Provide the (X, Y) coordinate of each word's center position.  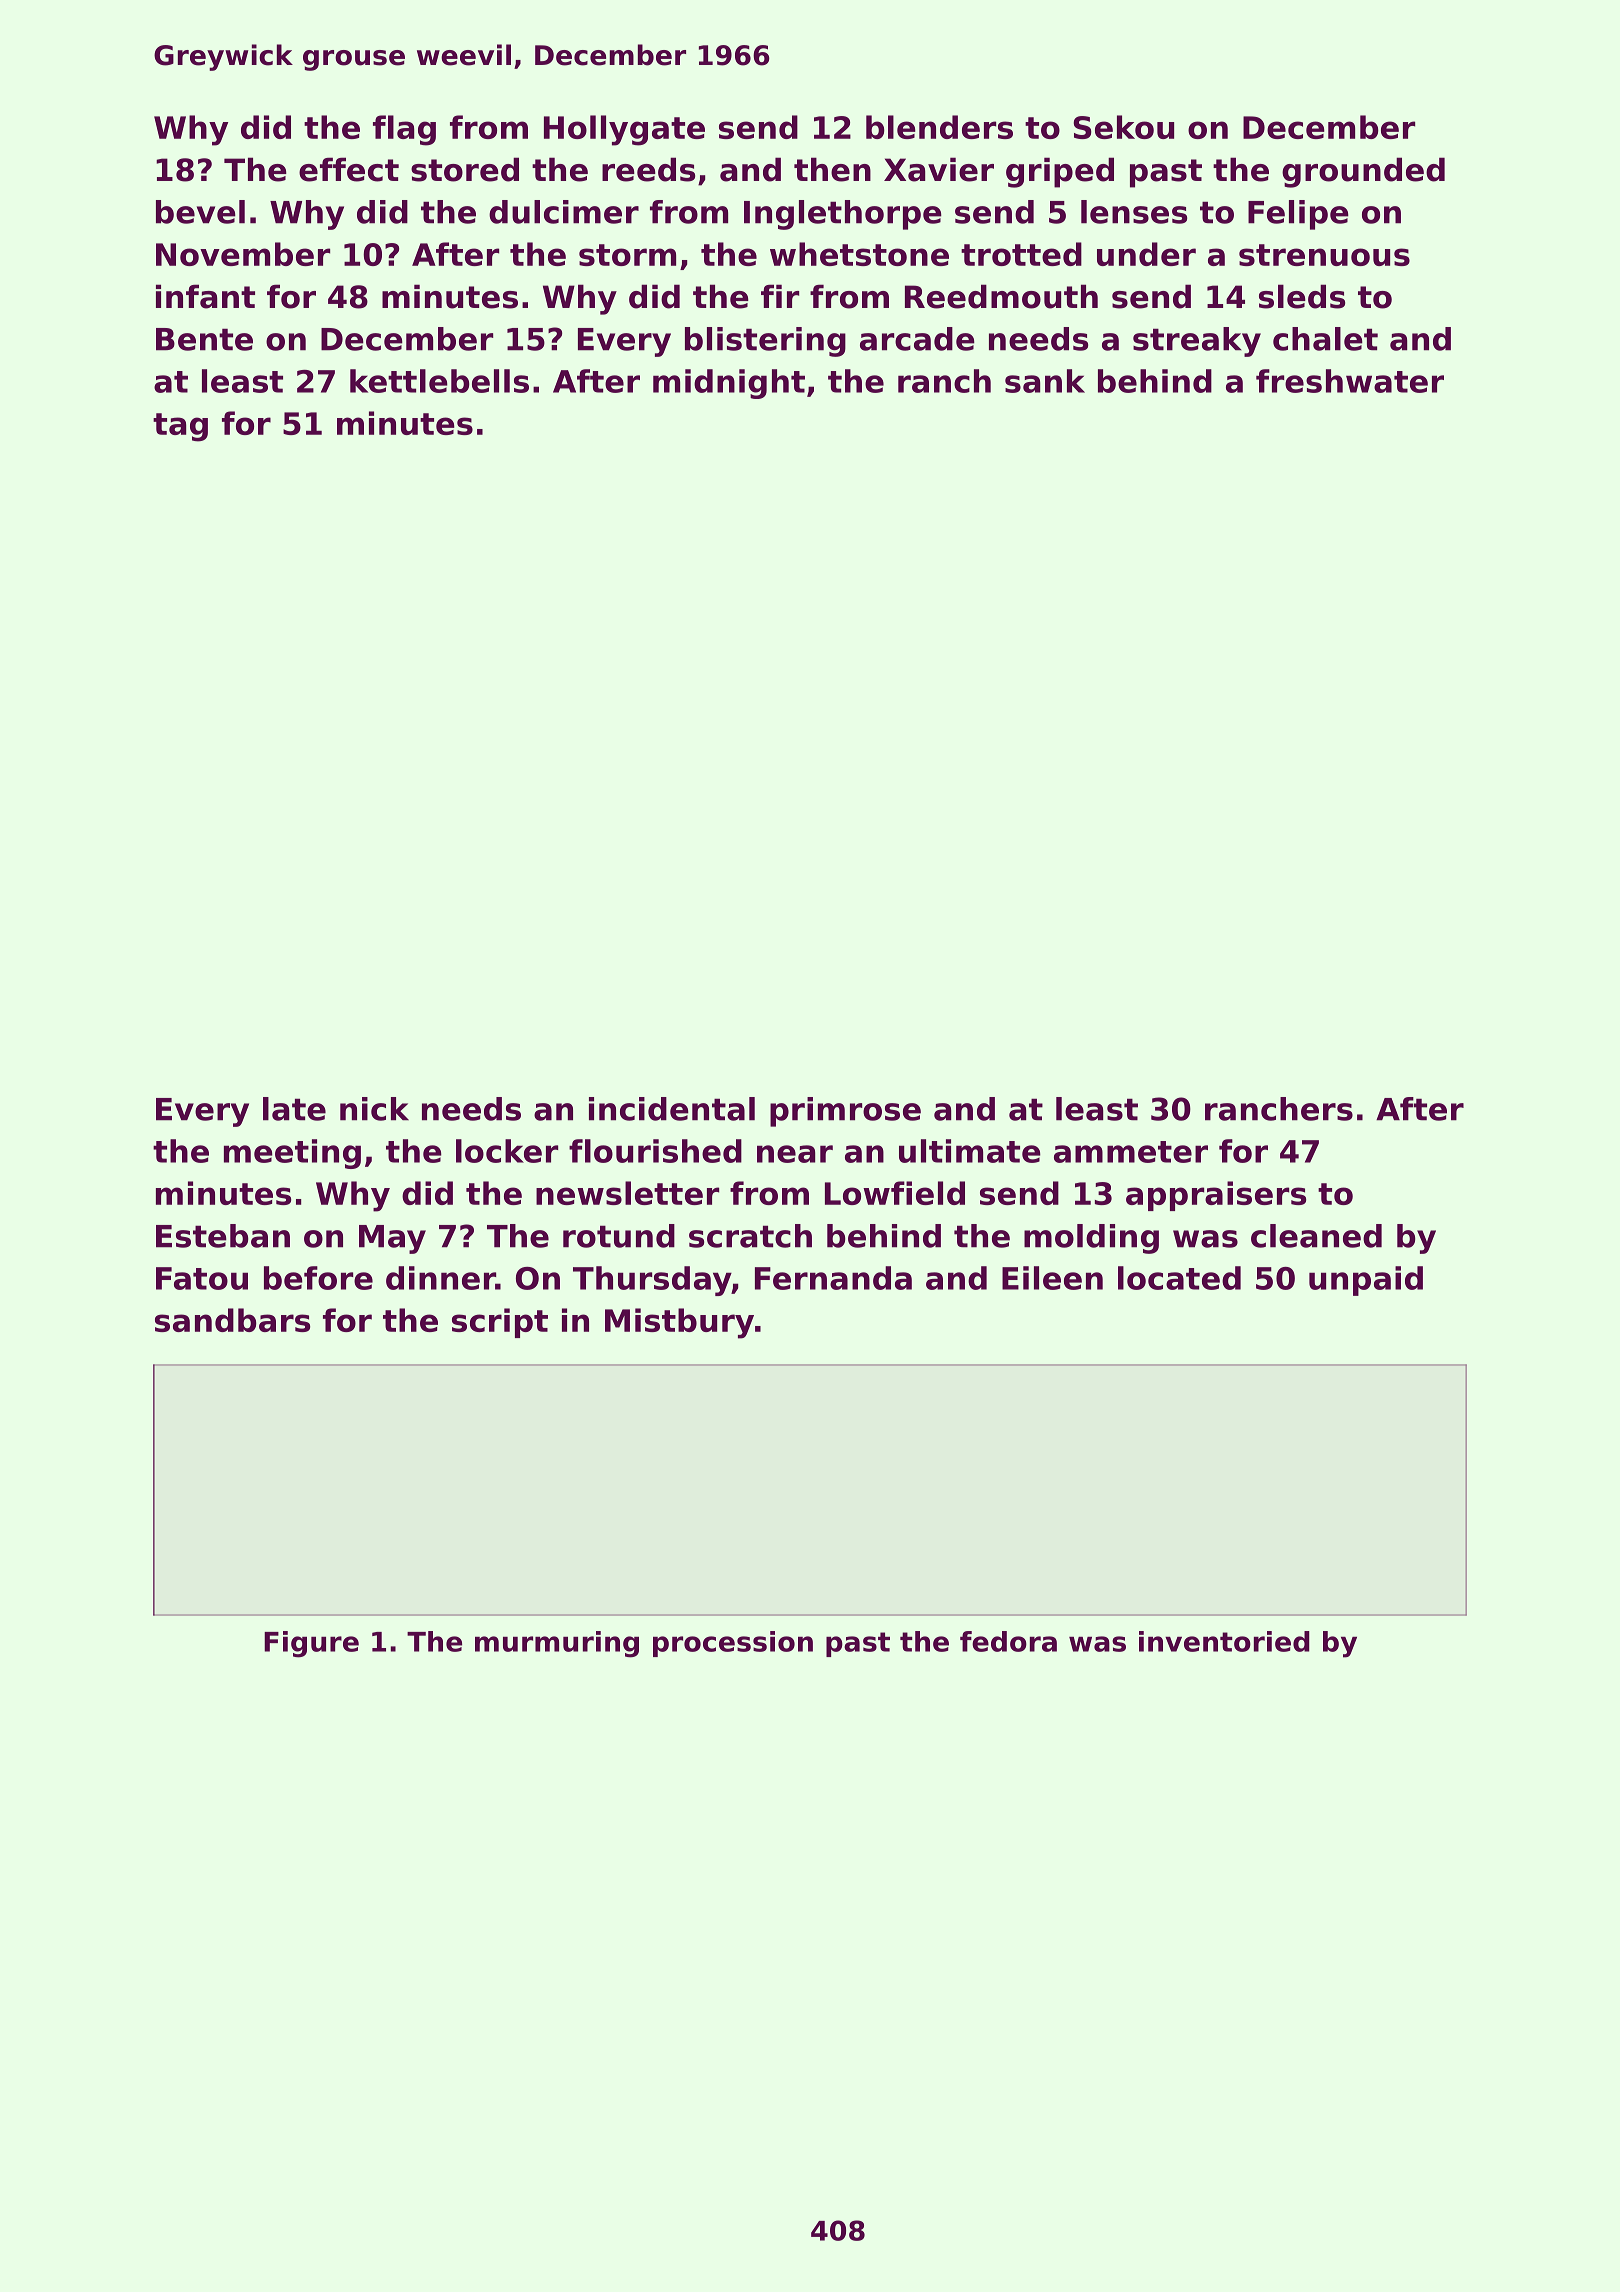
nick (374, 1109)
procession (733, 1644)
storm (627, 255)
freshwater (1350, 381)
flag (404, 130)
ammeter (1131, 1152)
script (500, 1323)
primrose (845, 1112)
